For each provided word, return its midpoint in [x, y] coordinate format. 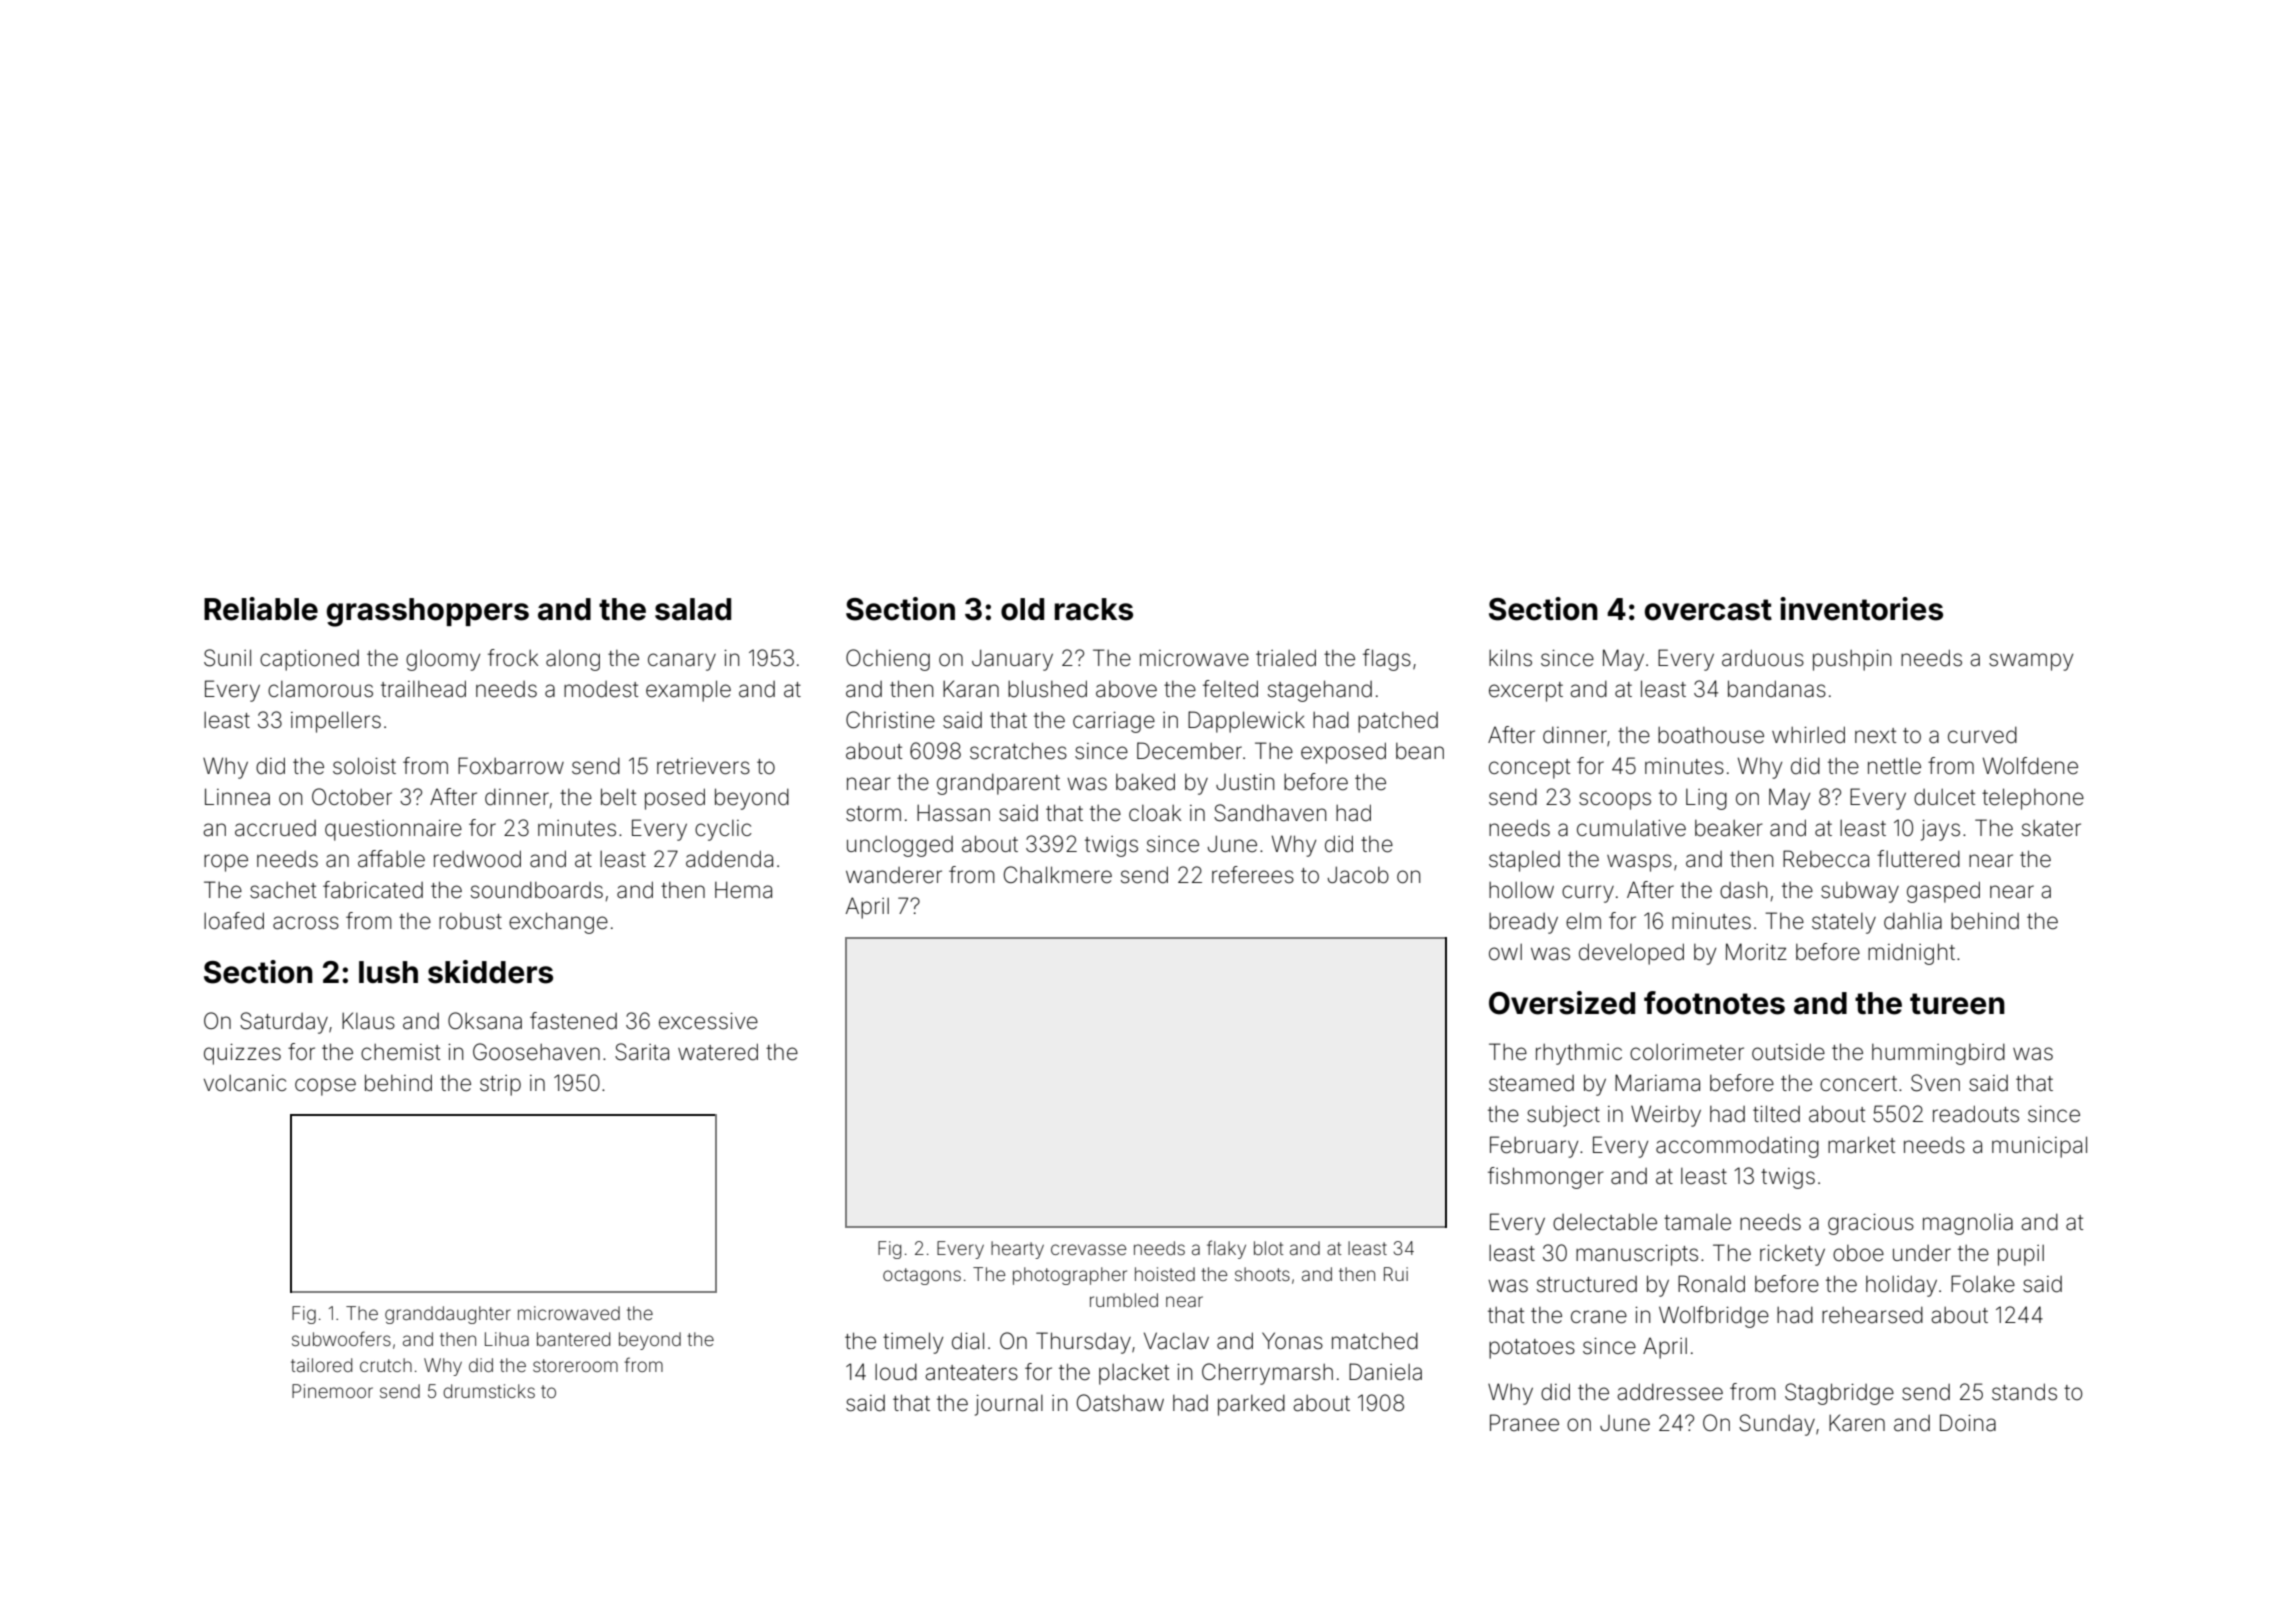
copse [325, 1087]
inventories [1861, 609]
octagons [922, 1276]
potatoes [1532, 1349]
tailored [321, 1365]
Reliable [261, 609]
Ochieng [888, 660]
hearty [1017, 1250]
